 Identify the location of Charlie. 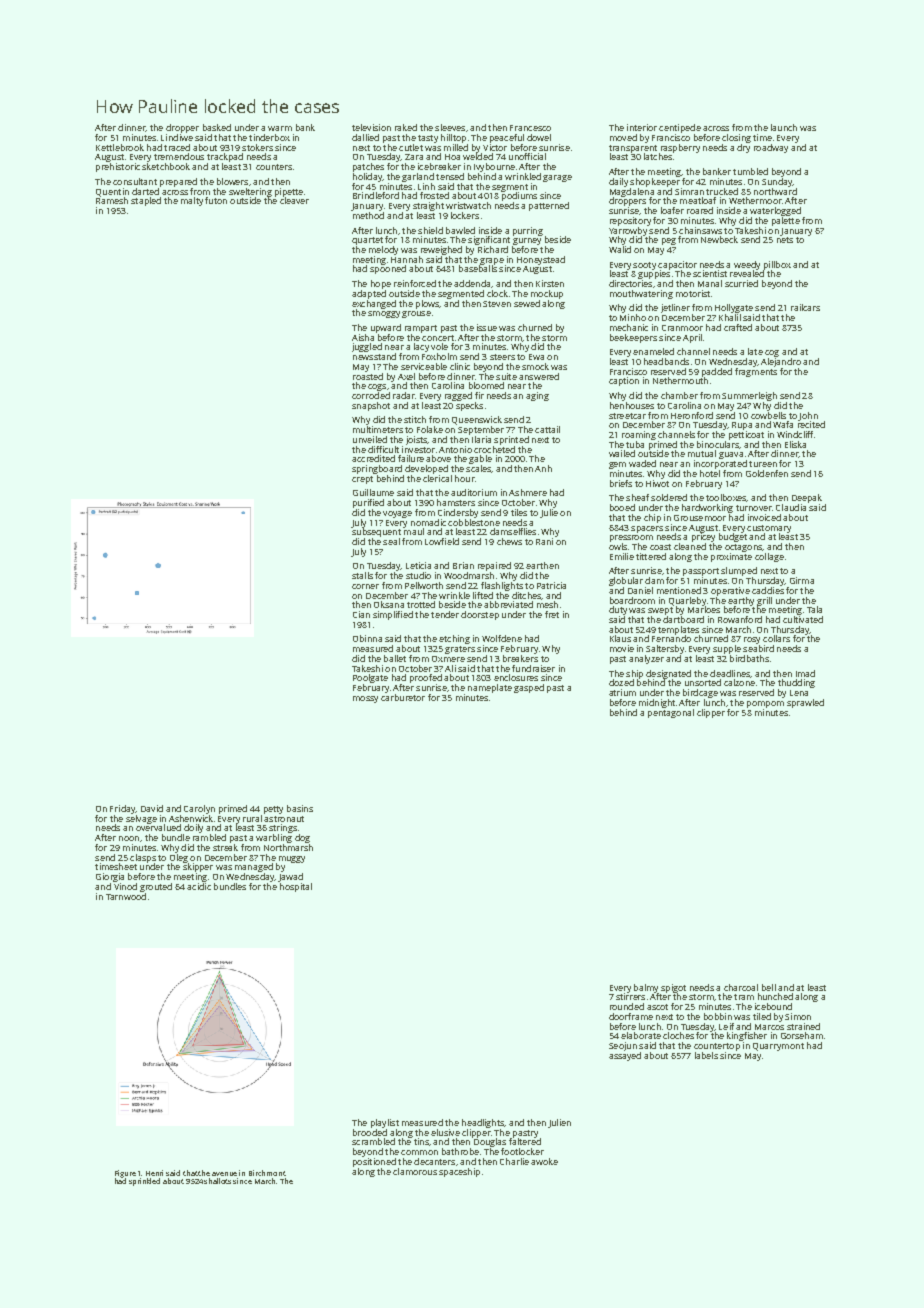
(514, 1161).
